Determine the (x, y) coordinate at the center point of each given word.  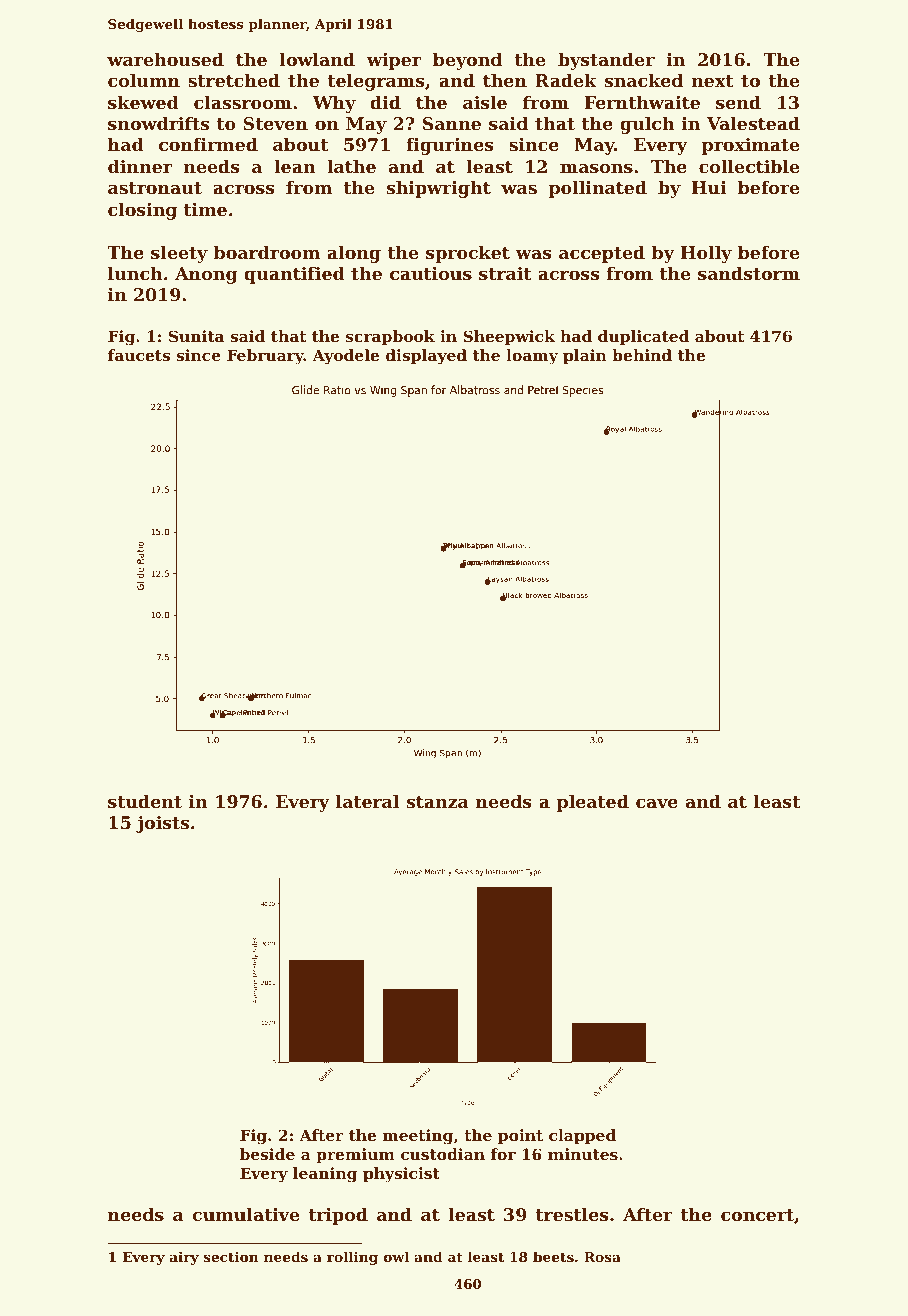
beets (553, 1256)
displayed (426, 357)
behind (642, 355)
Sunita (196, 336)
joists (162, 824)
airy (184, 1258)
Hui (709, 187)
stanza (438, 802)
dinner (140, 166)
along (354, 254)
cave (657, 803)
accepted (602, 254)
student (145, 801)
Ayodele (345, 357)
